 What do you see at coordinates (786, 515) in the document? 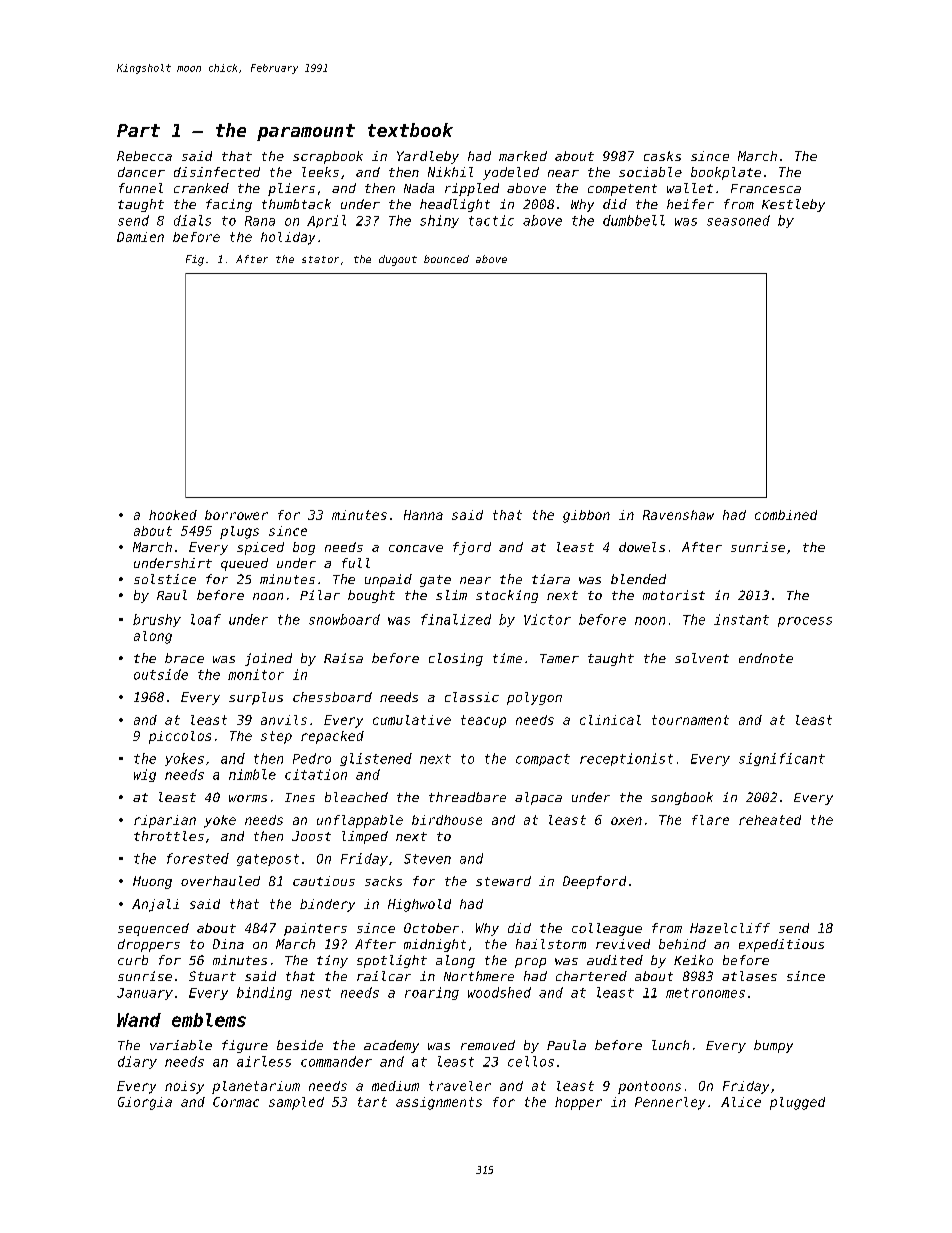
I see `combined` at bounding box center [786, 515].
